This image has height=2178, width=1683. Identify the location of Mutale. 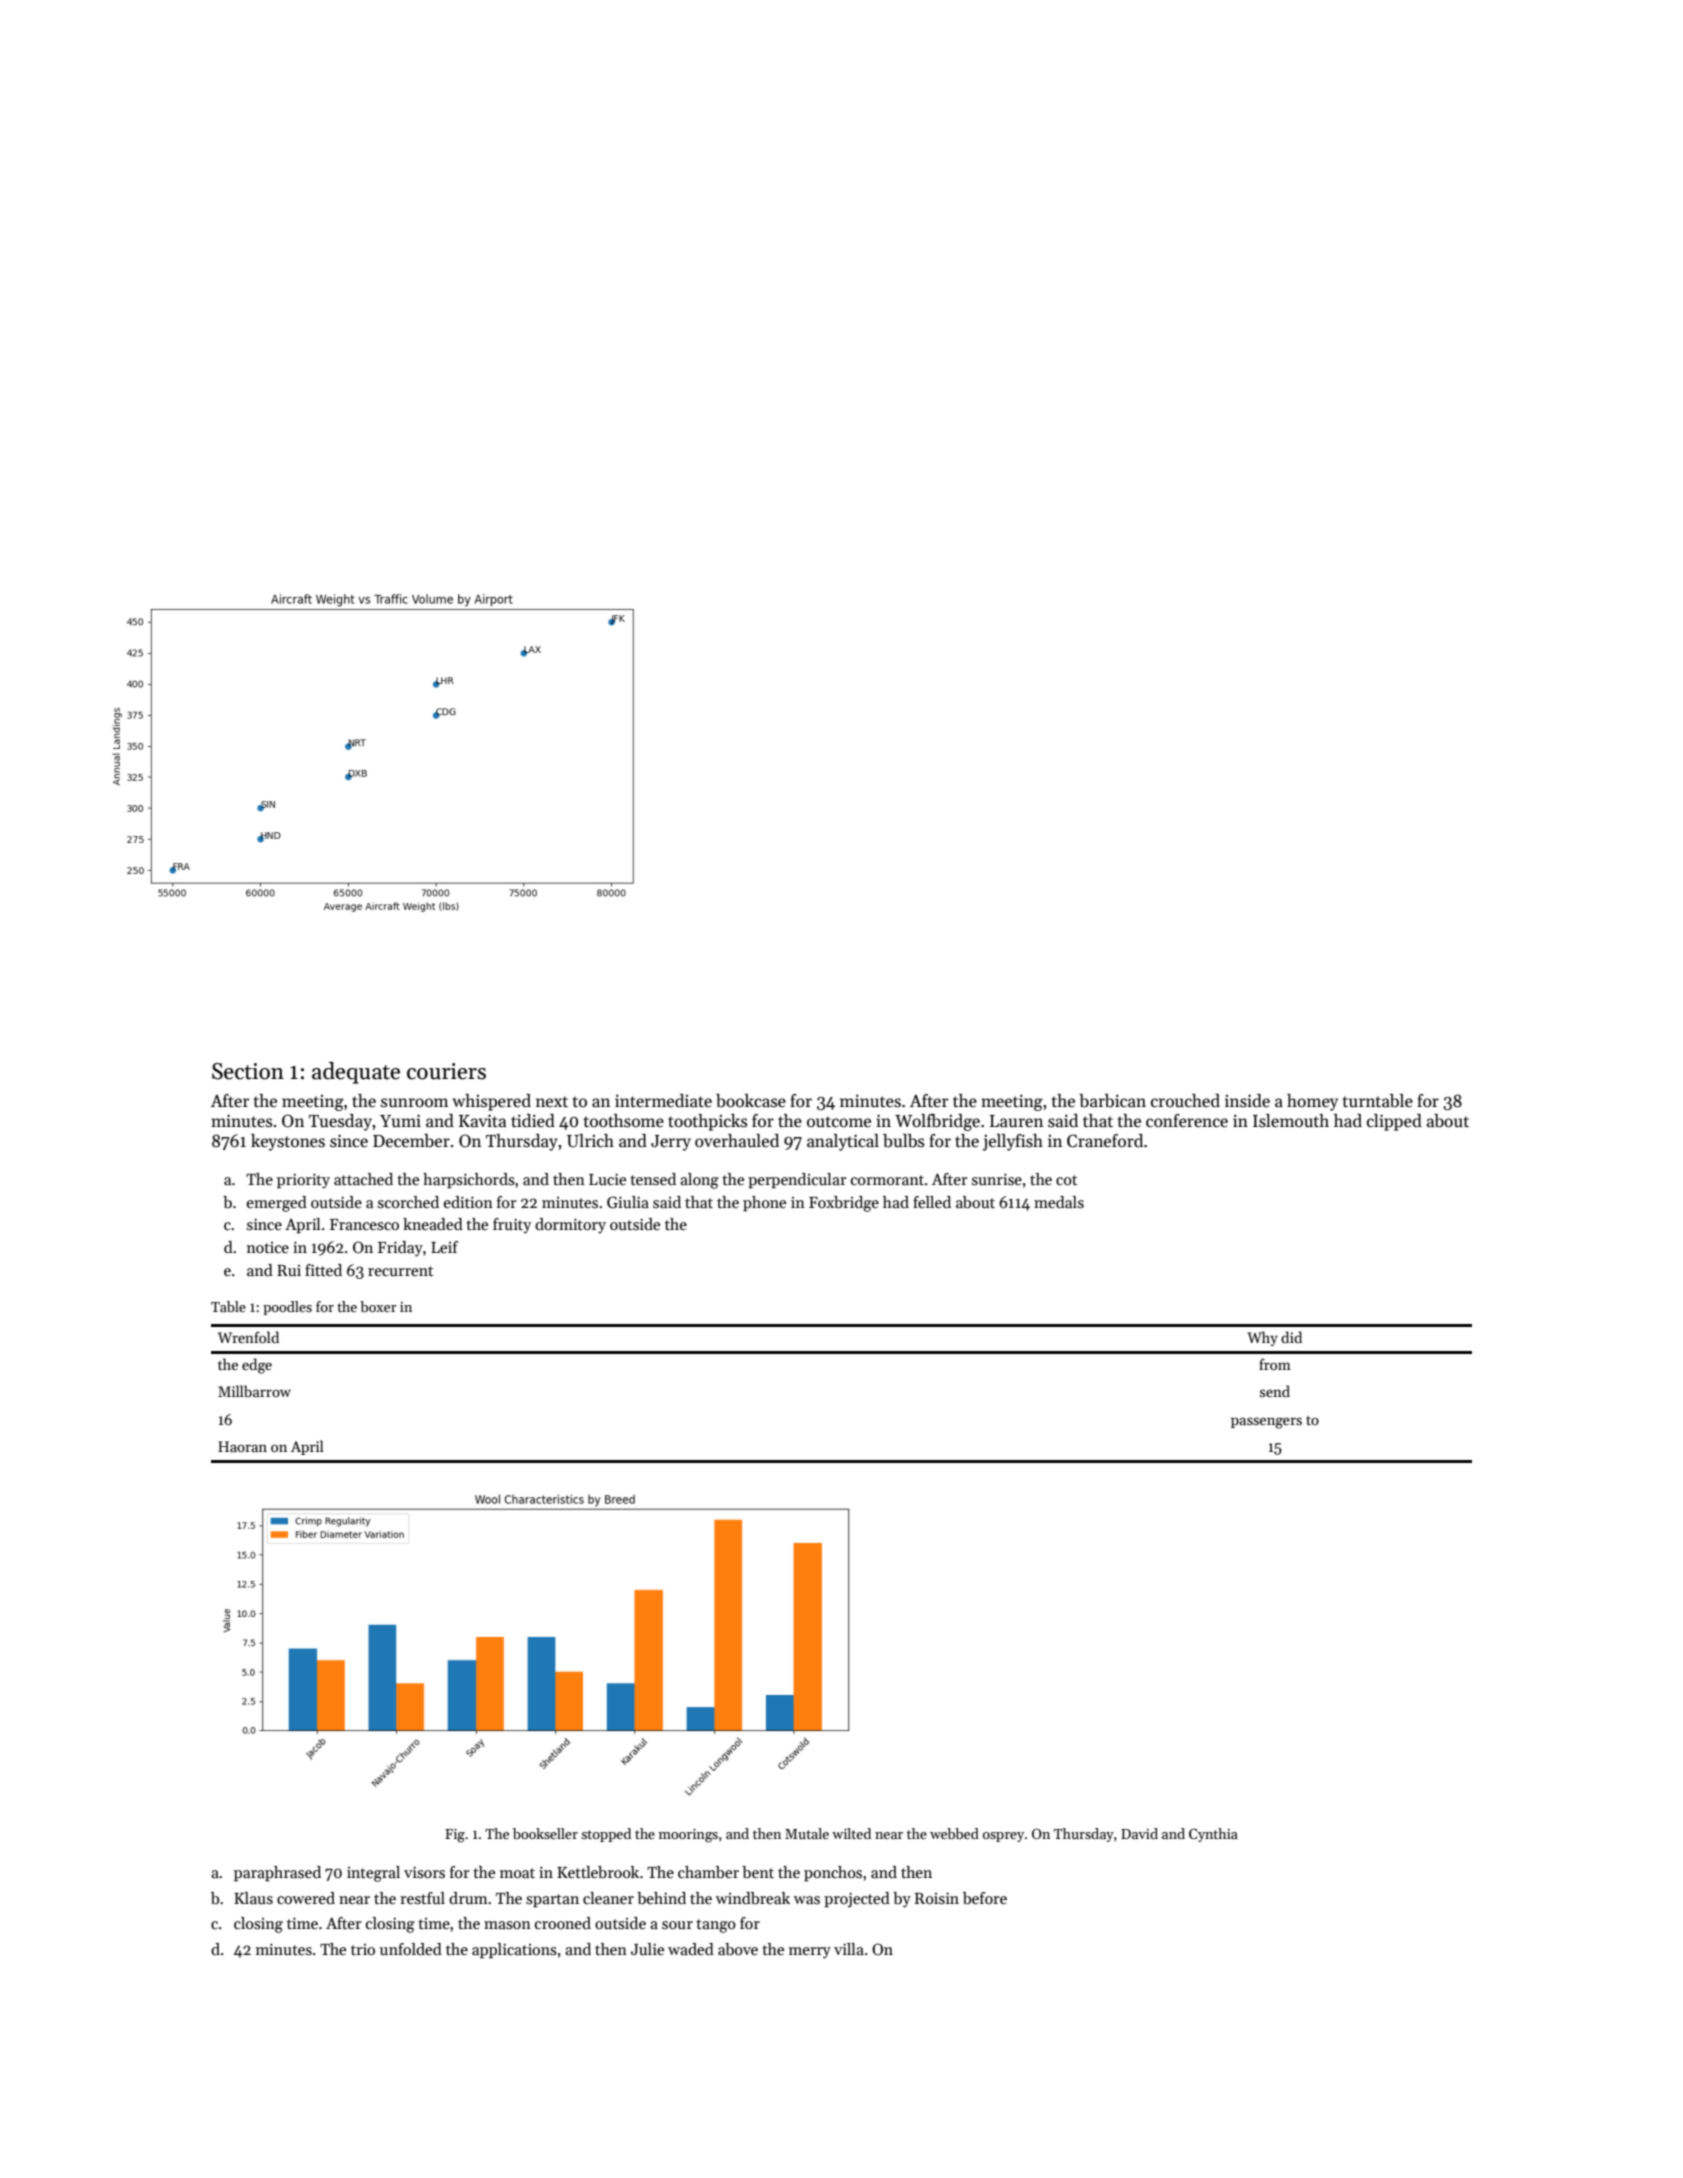
(807, 1833).
